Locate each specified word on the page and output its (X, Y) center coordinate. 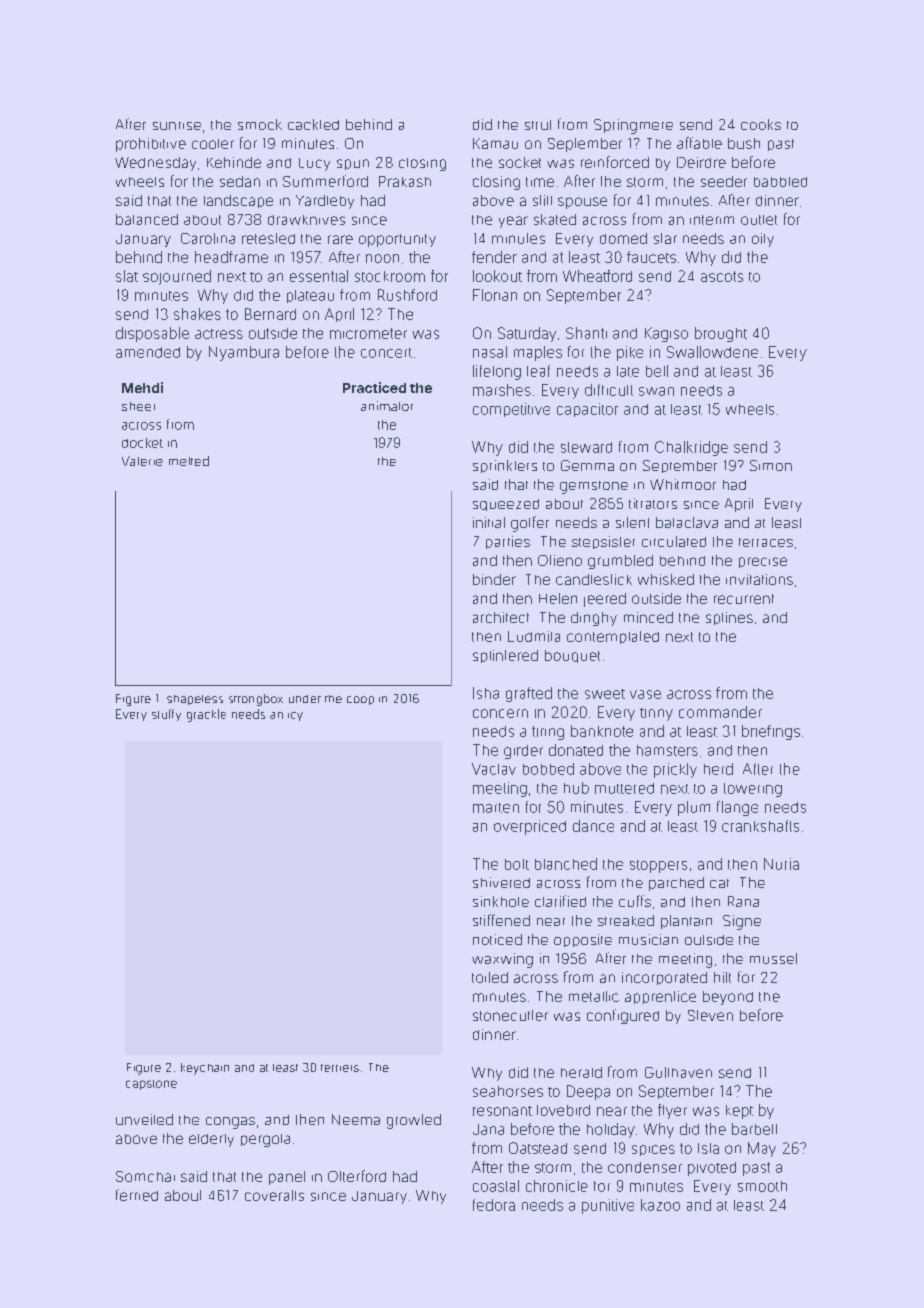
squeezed (506, 505)
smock (260, 124)
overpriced (530, 827)
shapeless (195, 700)
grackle (206, 715)
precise (763, 562)
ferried (137, 1195)
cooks (761, 124)
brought (721, 334)
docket (142, 443)
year (513, 222)
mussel (773, 958)
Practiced (374, 387)
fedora (494, 1205)
